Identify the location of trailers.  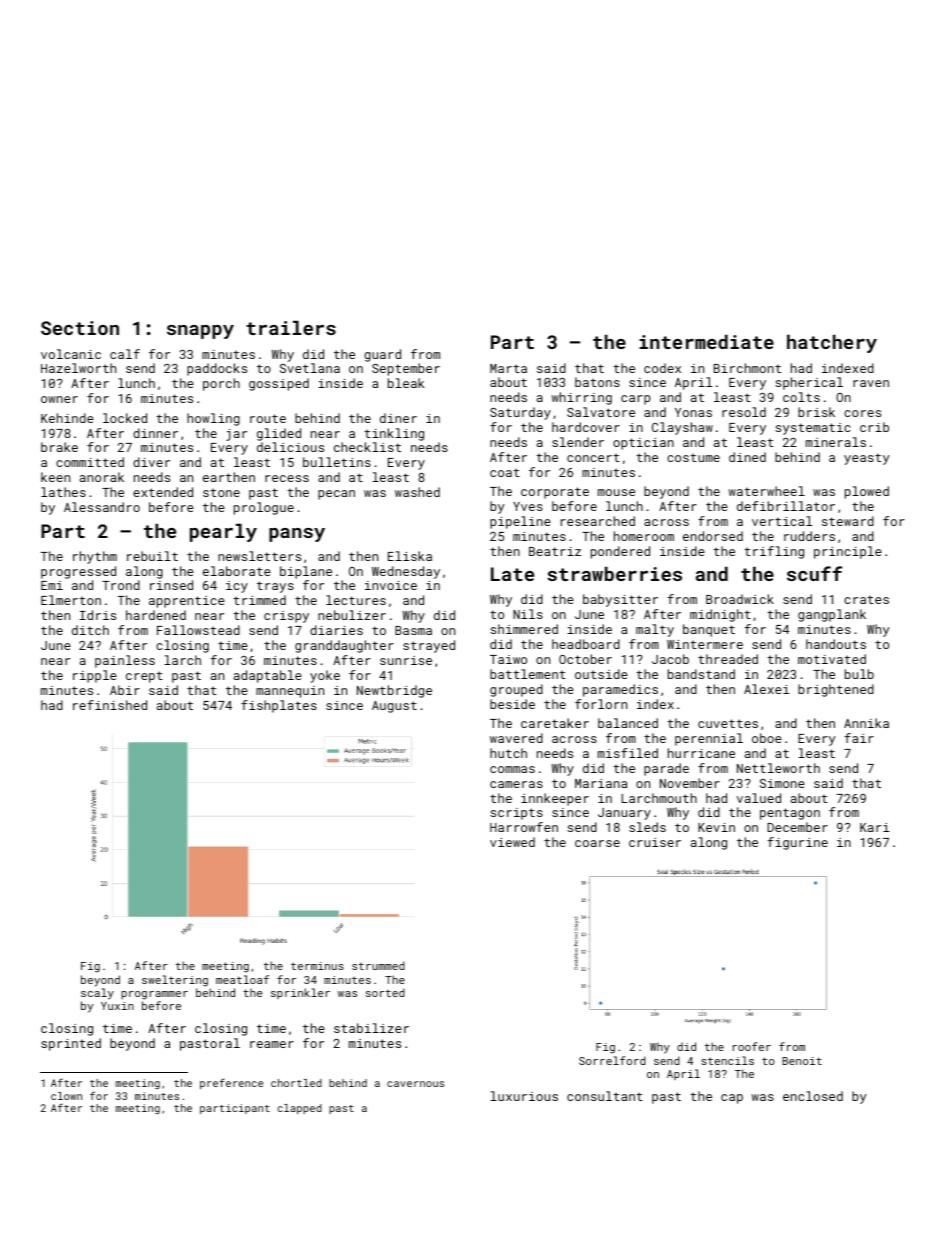
(291, 328).
